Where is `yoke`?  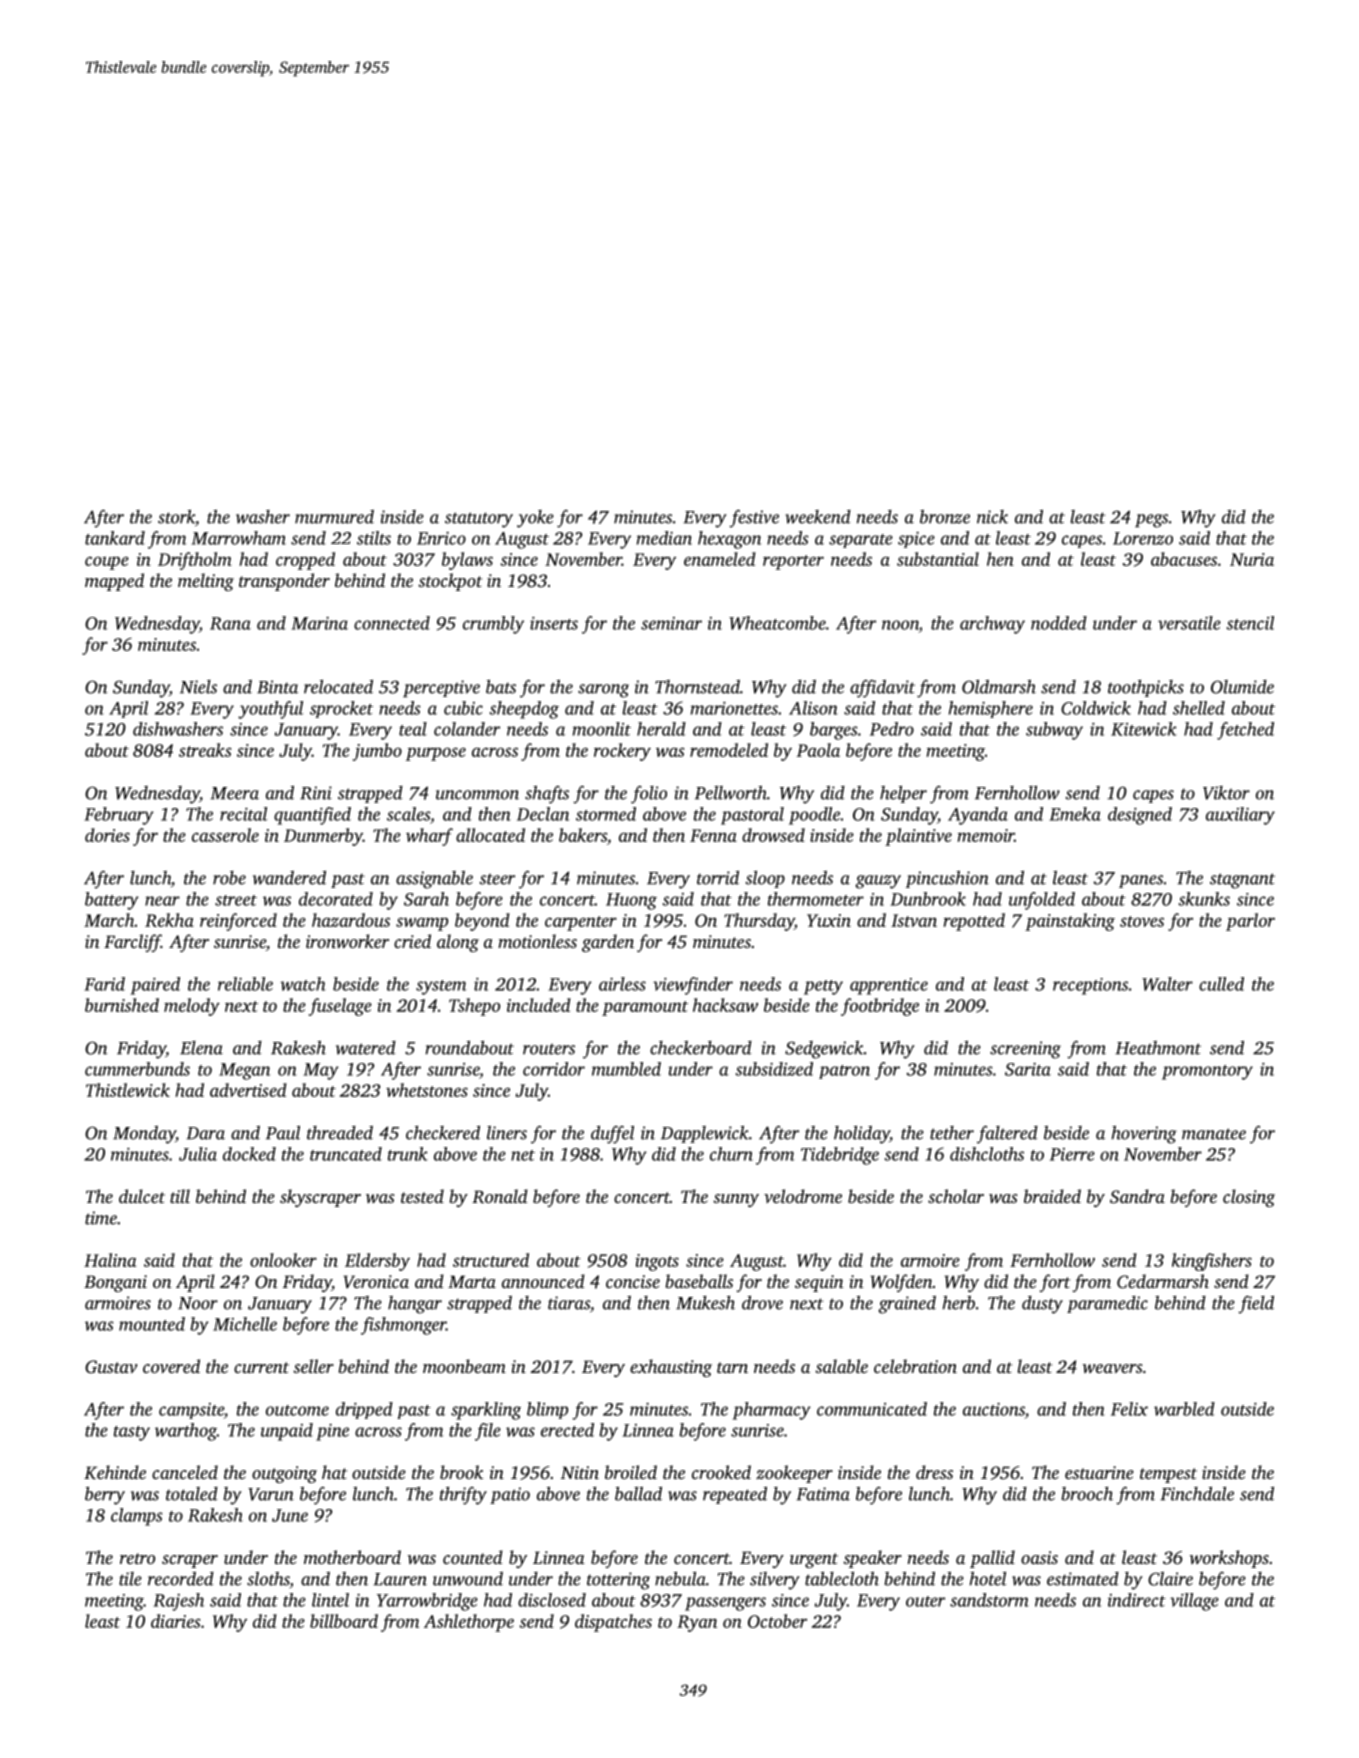
yoke is located at coordinates (535, 519).
